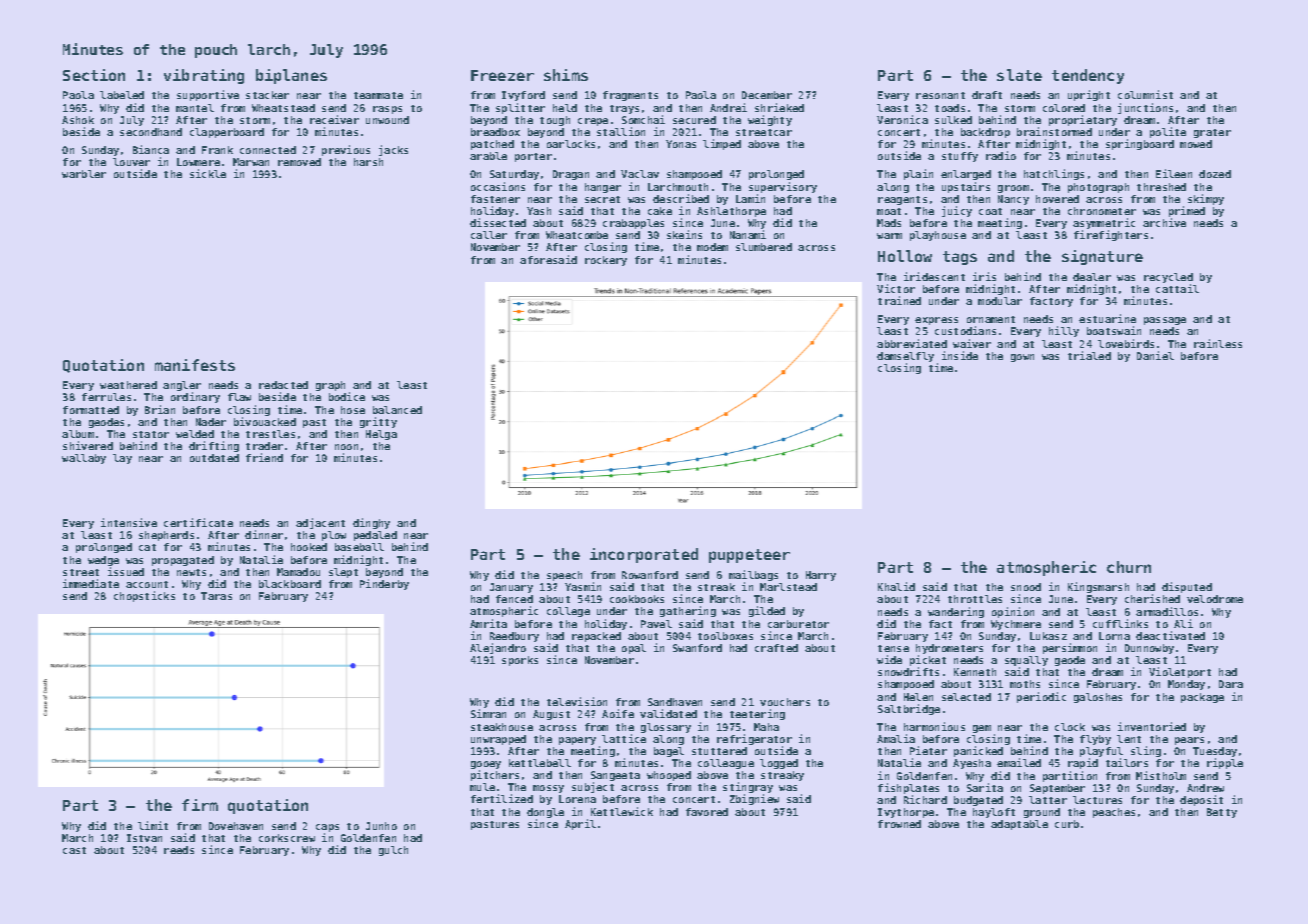 The width and height of the screenshot is (1308, 924). What do you see at coordinates (393, 851) in the screenshot?
I see `gulch` at bounding box center [393, 851].
